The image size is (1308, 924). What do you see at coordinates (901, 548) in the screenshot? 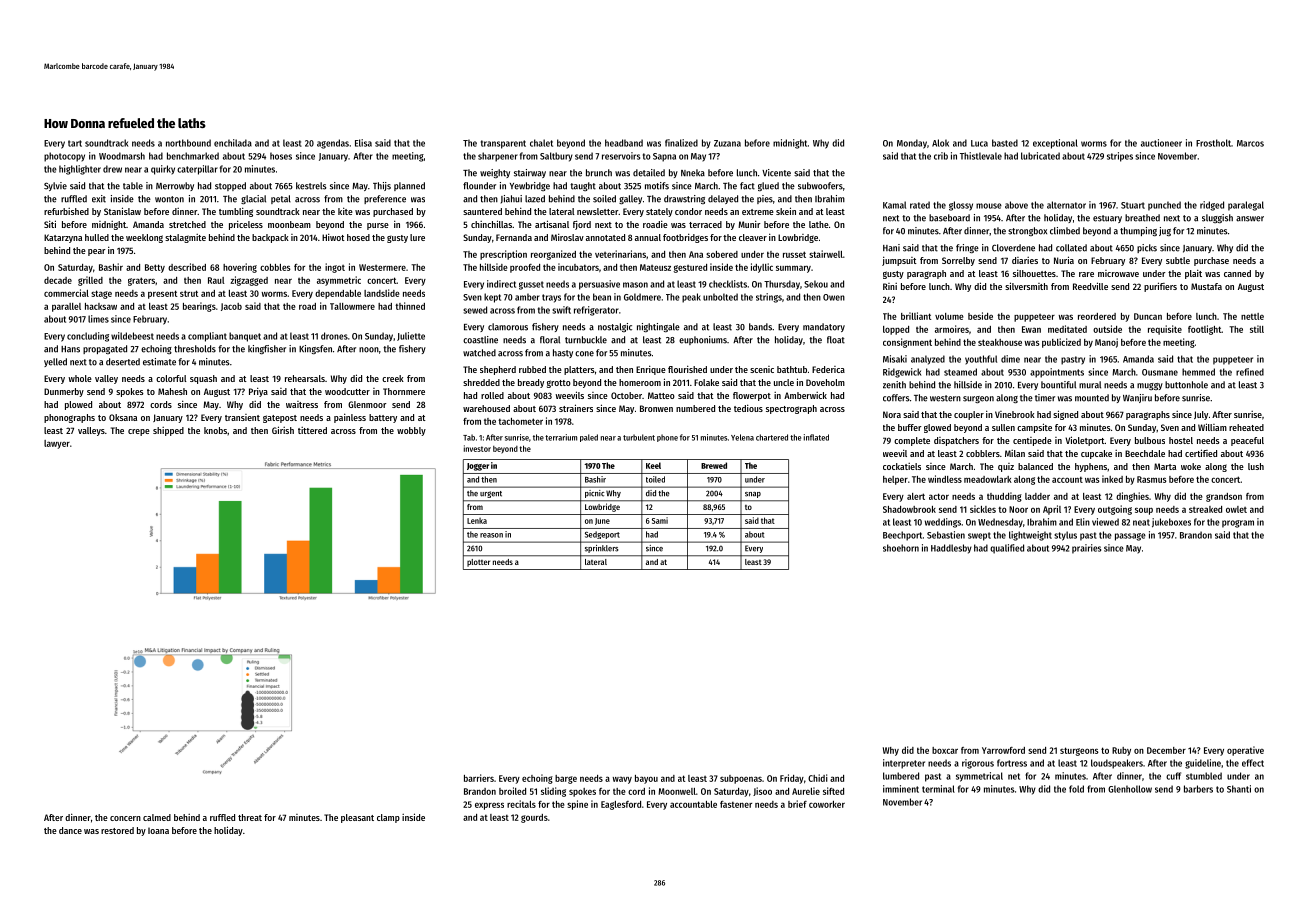
I see `shoehorn` at bounding box center [901, 548].
